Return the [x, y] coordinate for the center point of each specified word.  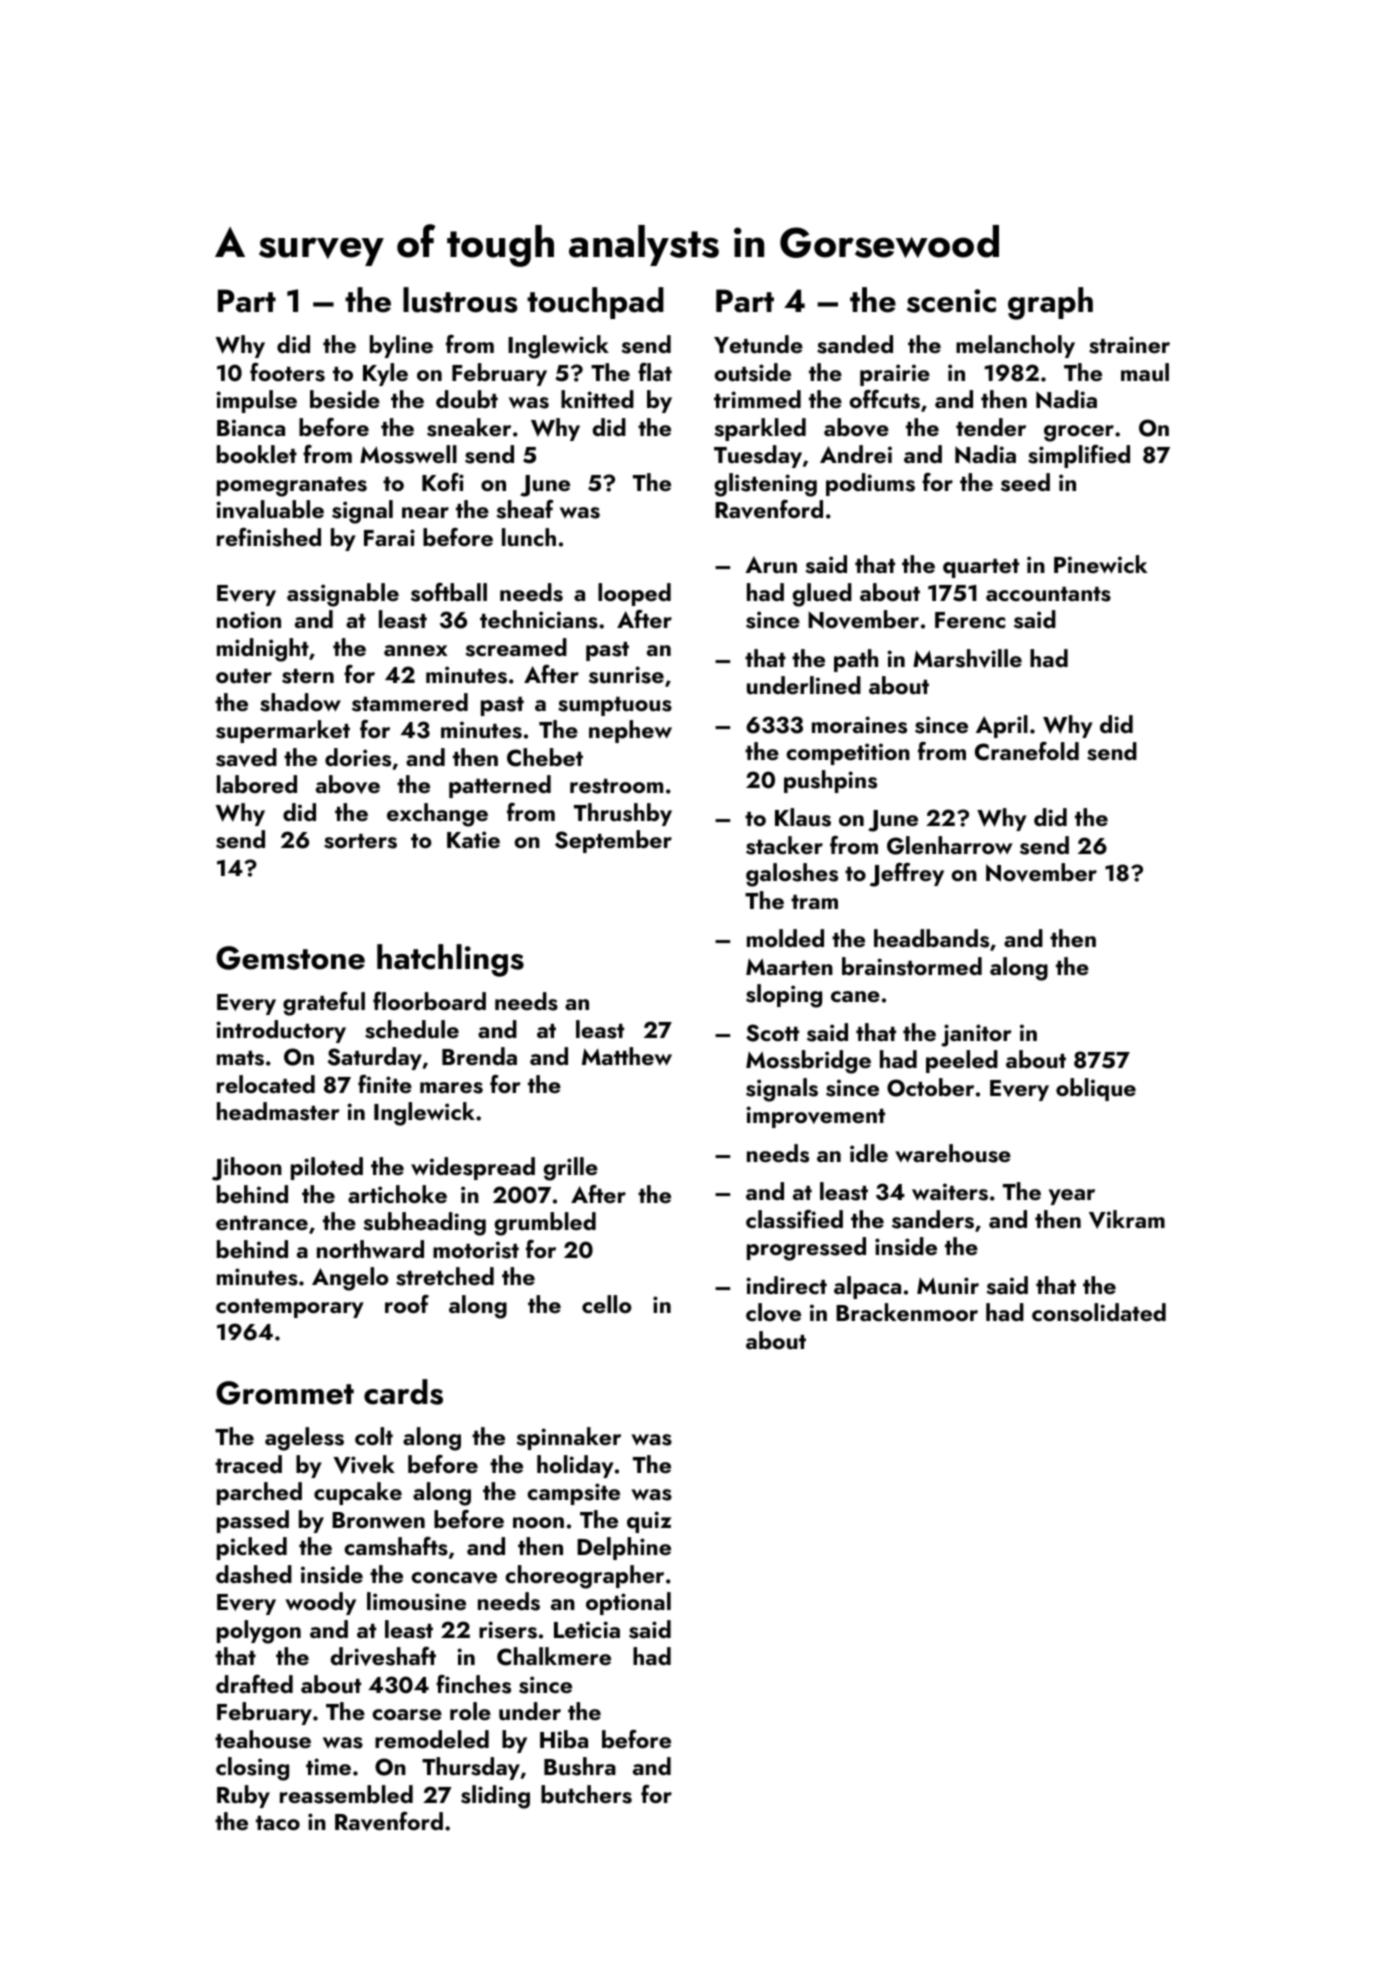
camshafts [396, 1546]
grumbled [545, 1224]
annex [416, 650]
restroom [616, 786]
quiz [649, 1522]
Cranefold [1027, 751]
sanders [933, 1219]
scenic [951, 301]
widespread [473, 1168]
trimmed [757, 399]
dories [358, 757]
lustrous [460, 300]
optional [628, 1603]
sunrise [626, 675]
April [1002, 726]
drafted [254, 1684]
